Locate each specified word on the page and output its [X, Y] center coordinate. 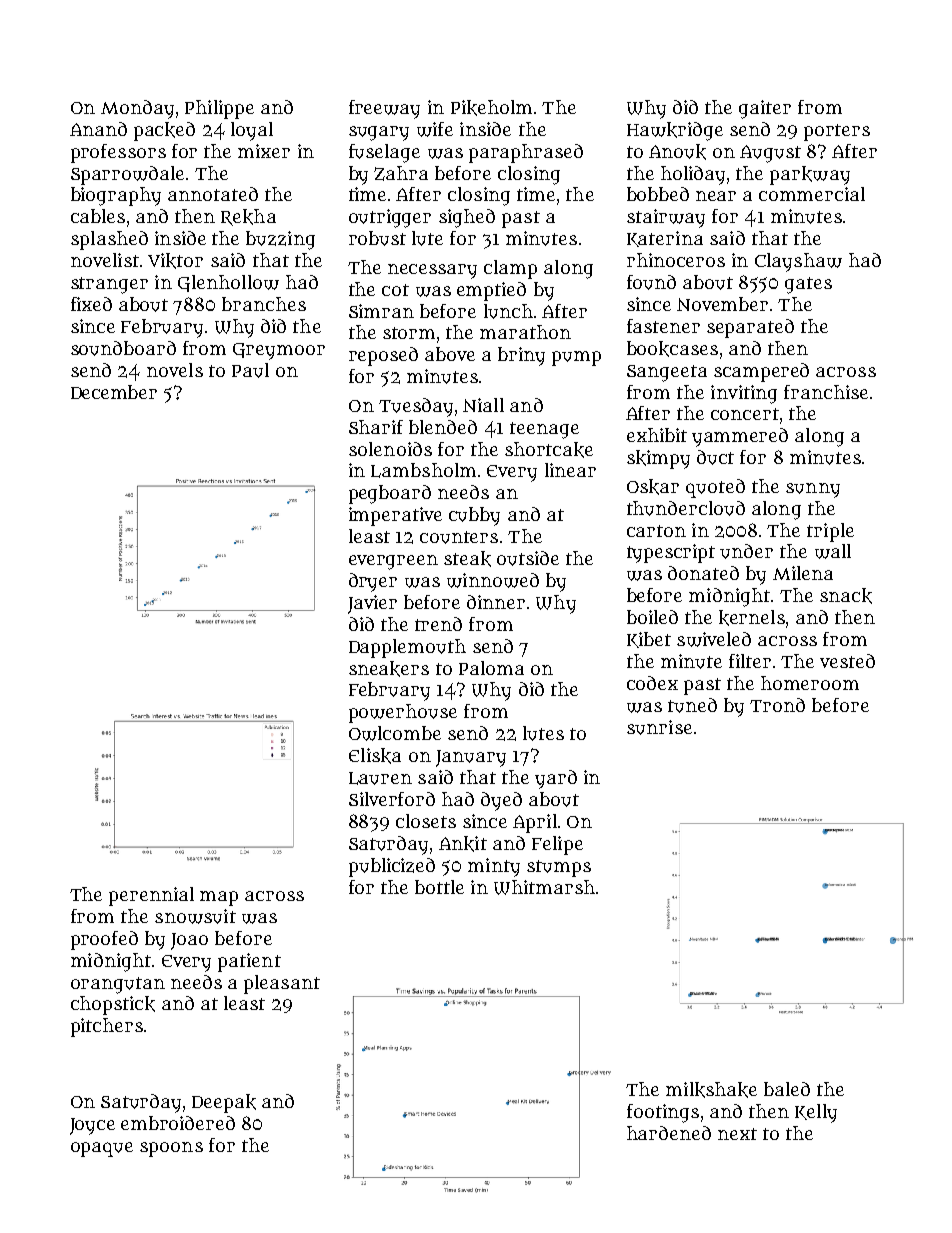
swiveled [714, 639]
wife [435, 129]
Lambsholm [423, 470]
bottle [439, 887]
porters [837, 132]
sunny [813, 490]
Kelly [816, 1113]
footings [663, 1113]
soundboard [123, 348]
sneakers [389, 669]
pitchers [107, 1027]
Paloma [491, 668]
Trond [777, 705]
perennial [151, 896]
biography [116, 196]
